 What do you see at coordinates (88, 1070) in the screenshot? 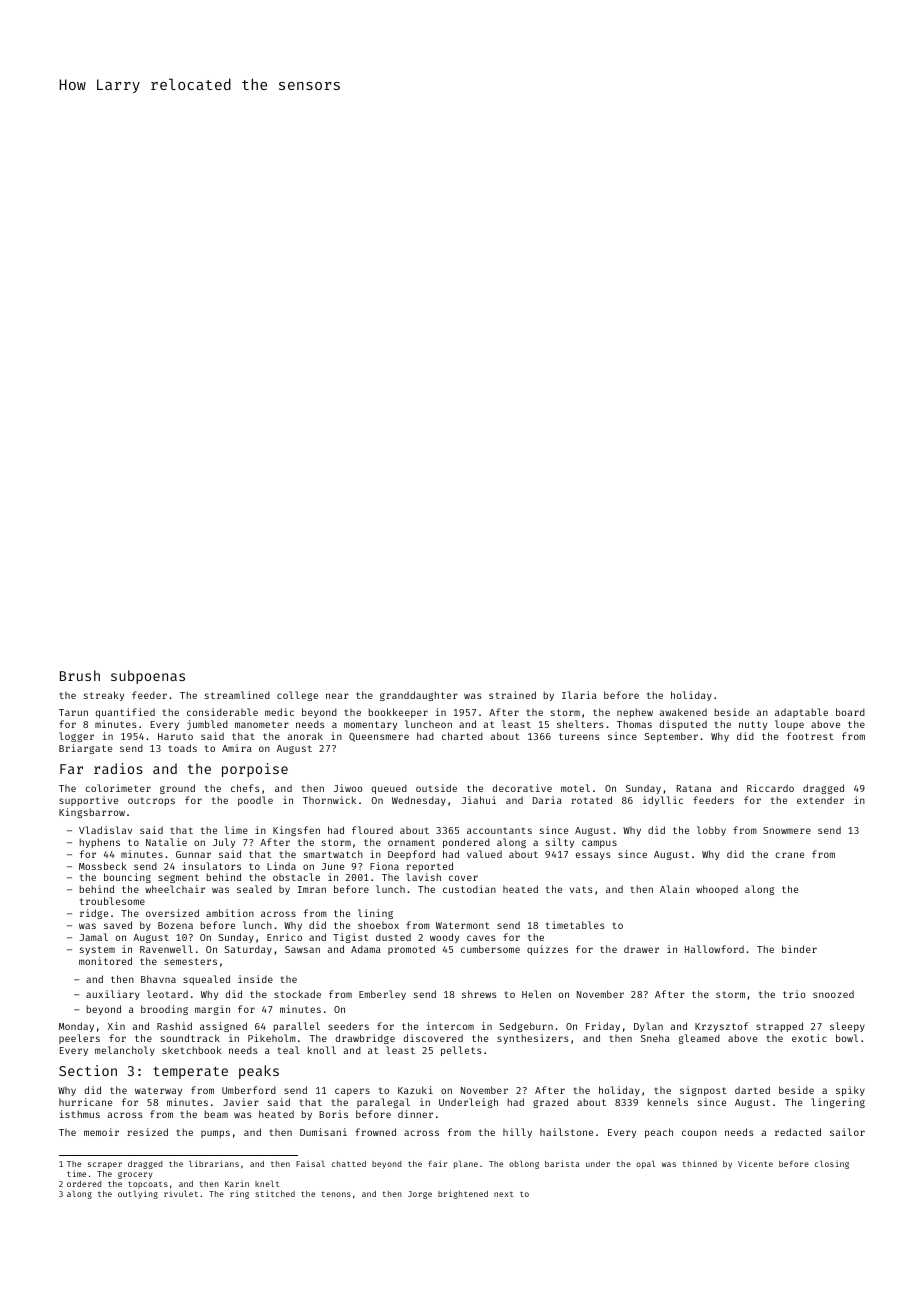
I see `Section` at bounding box center [88, 1070].
